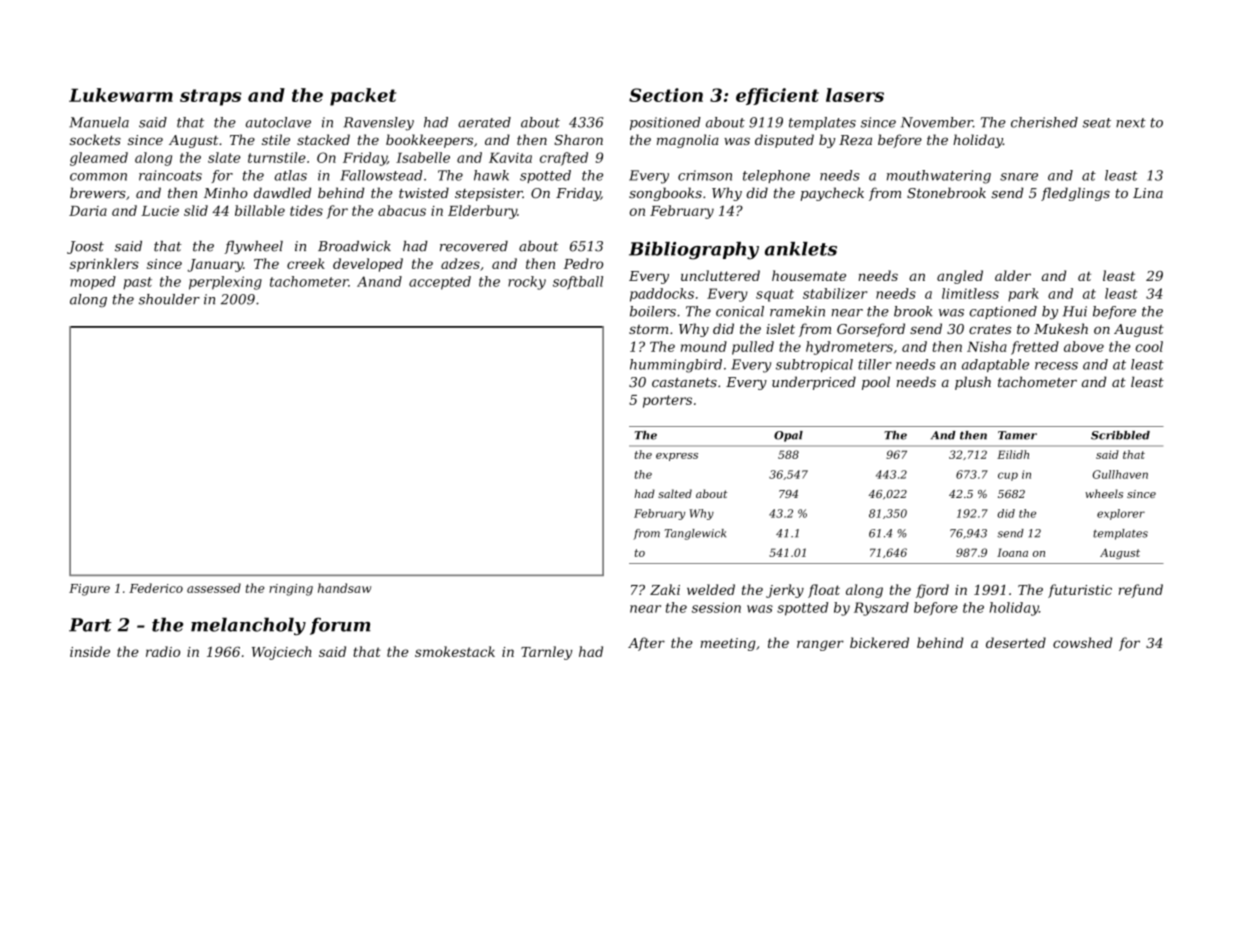  What do you see at coordinates (665, 194) in the screenshot?
I see `songbooks` at bounding box center [665, 194].
